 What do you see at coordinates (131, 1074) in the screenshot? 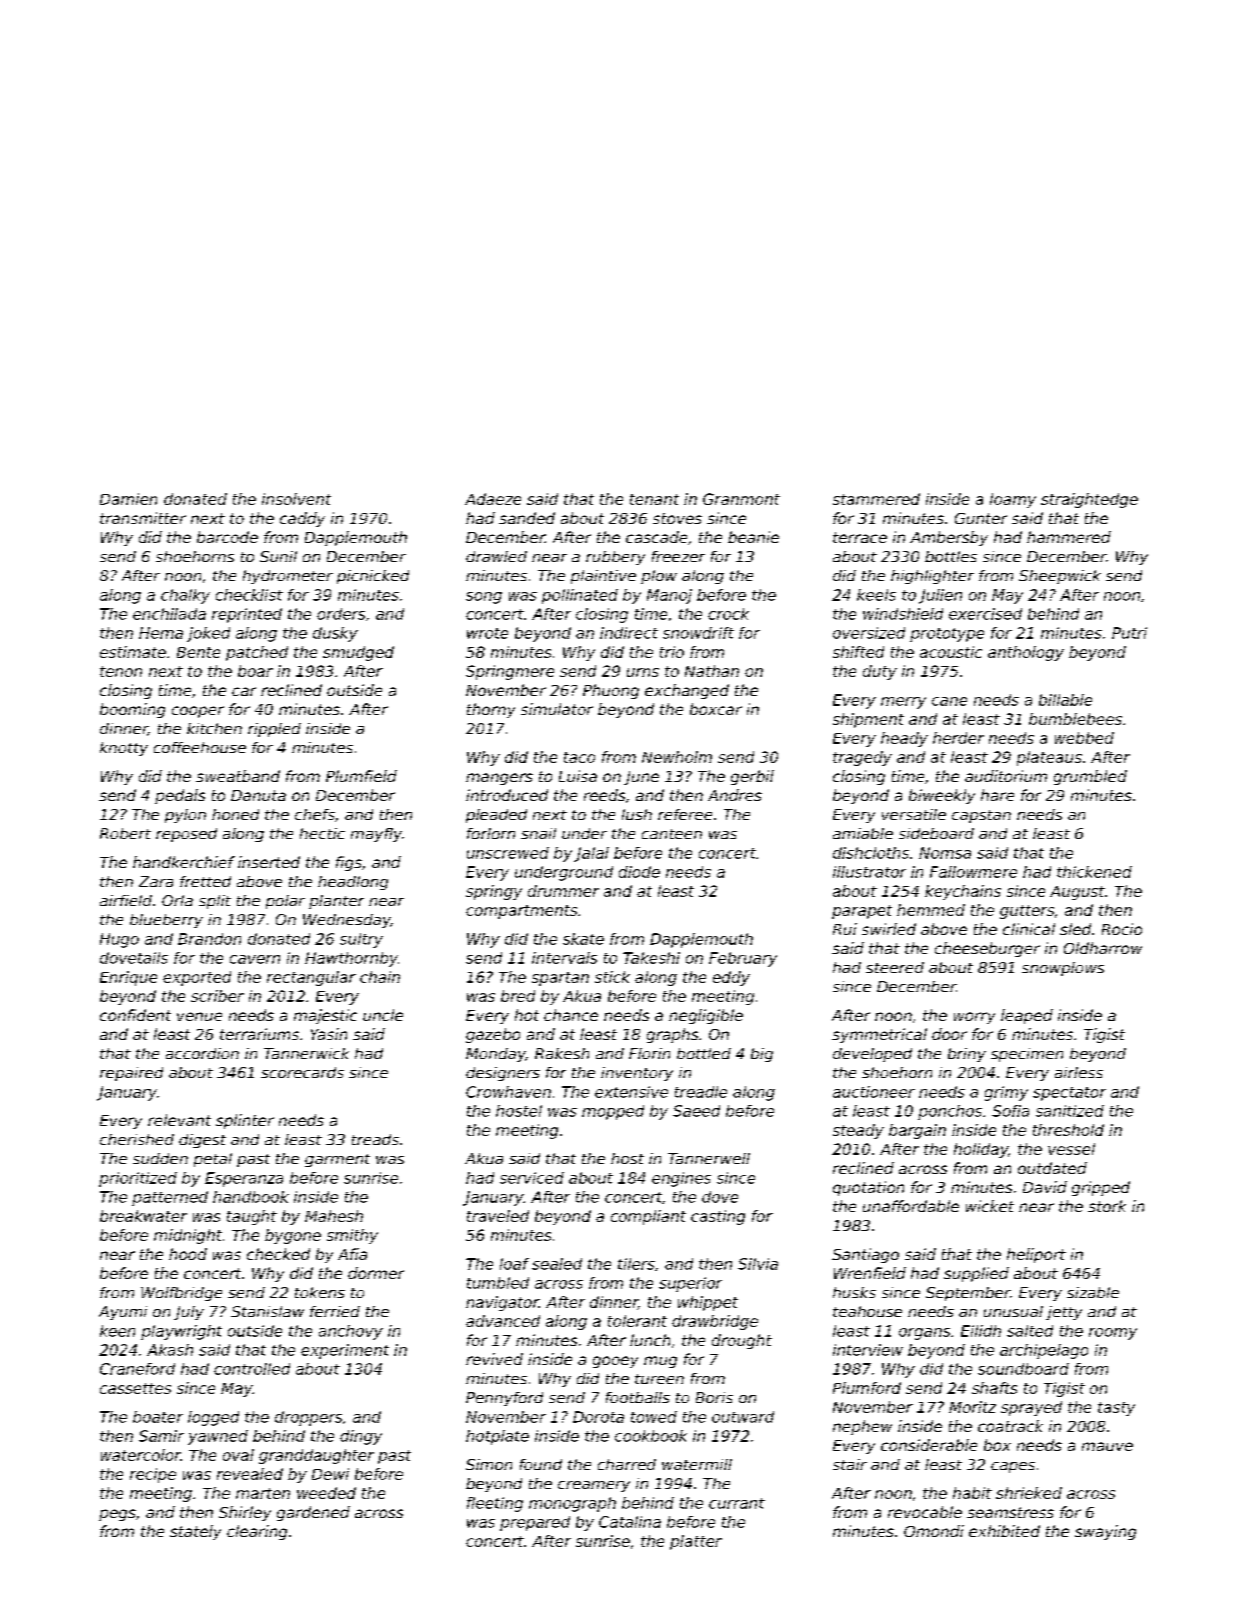
I see `repaired` at bounding box center [131, 1074].
